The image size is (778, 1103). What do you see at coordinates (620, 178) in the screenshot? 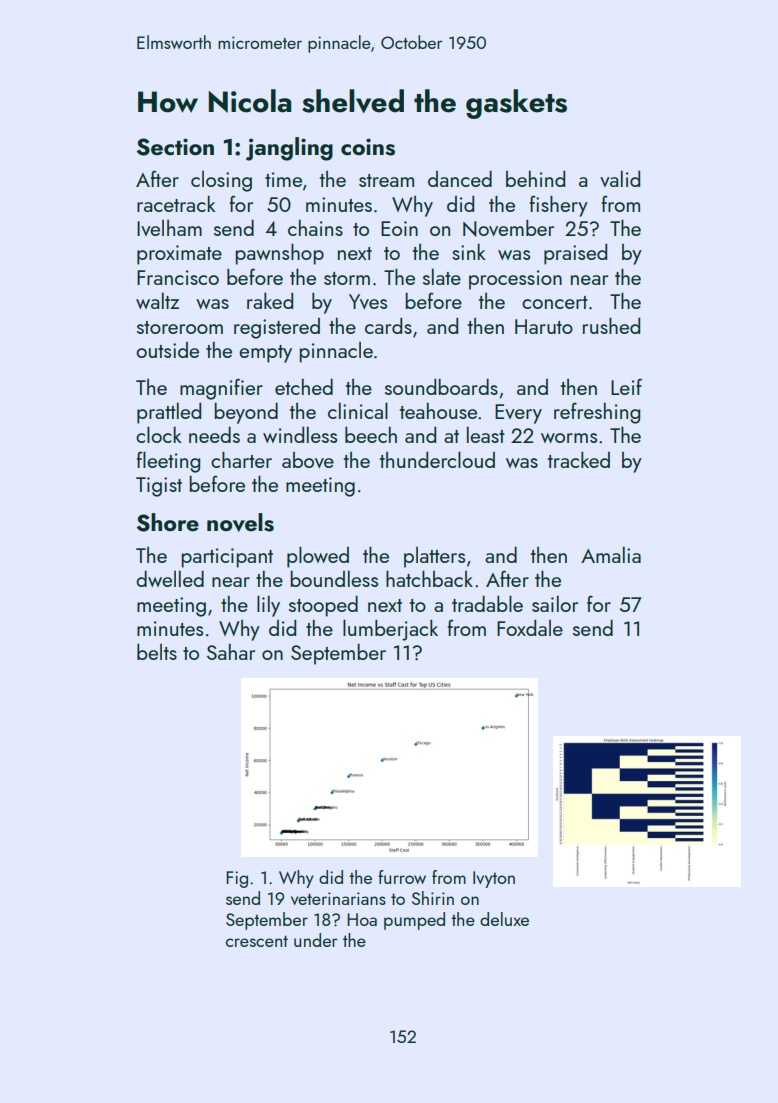
I see `valid` at bounding box center [620, 178].
